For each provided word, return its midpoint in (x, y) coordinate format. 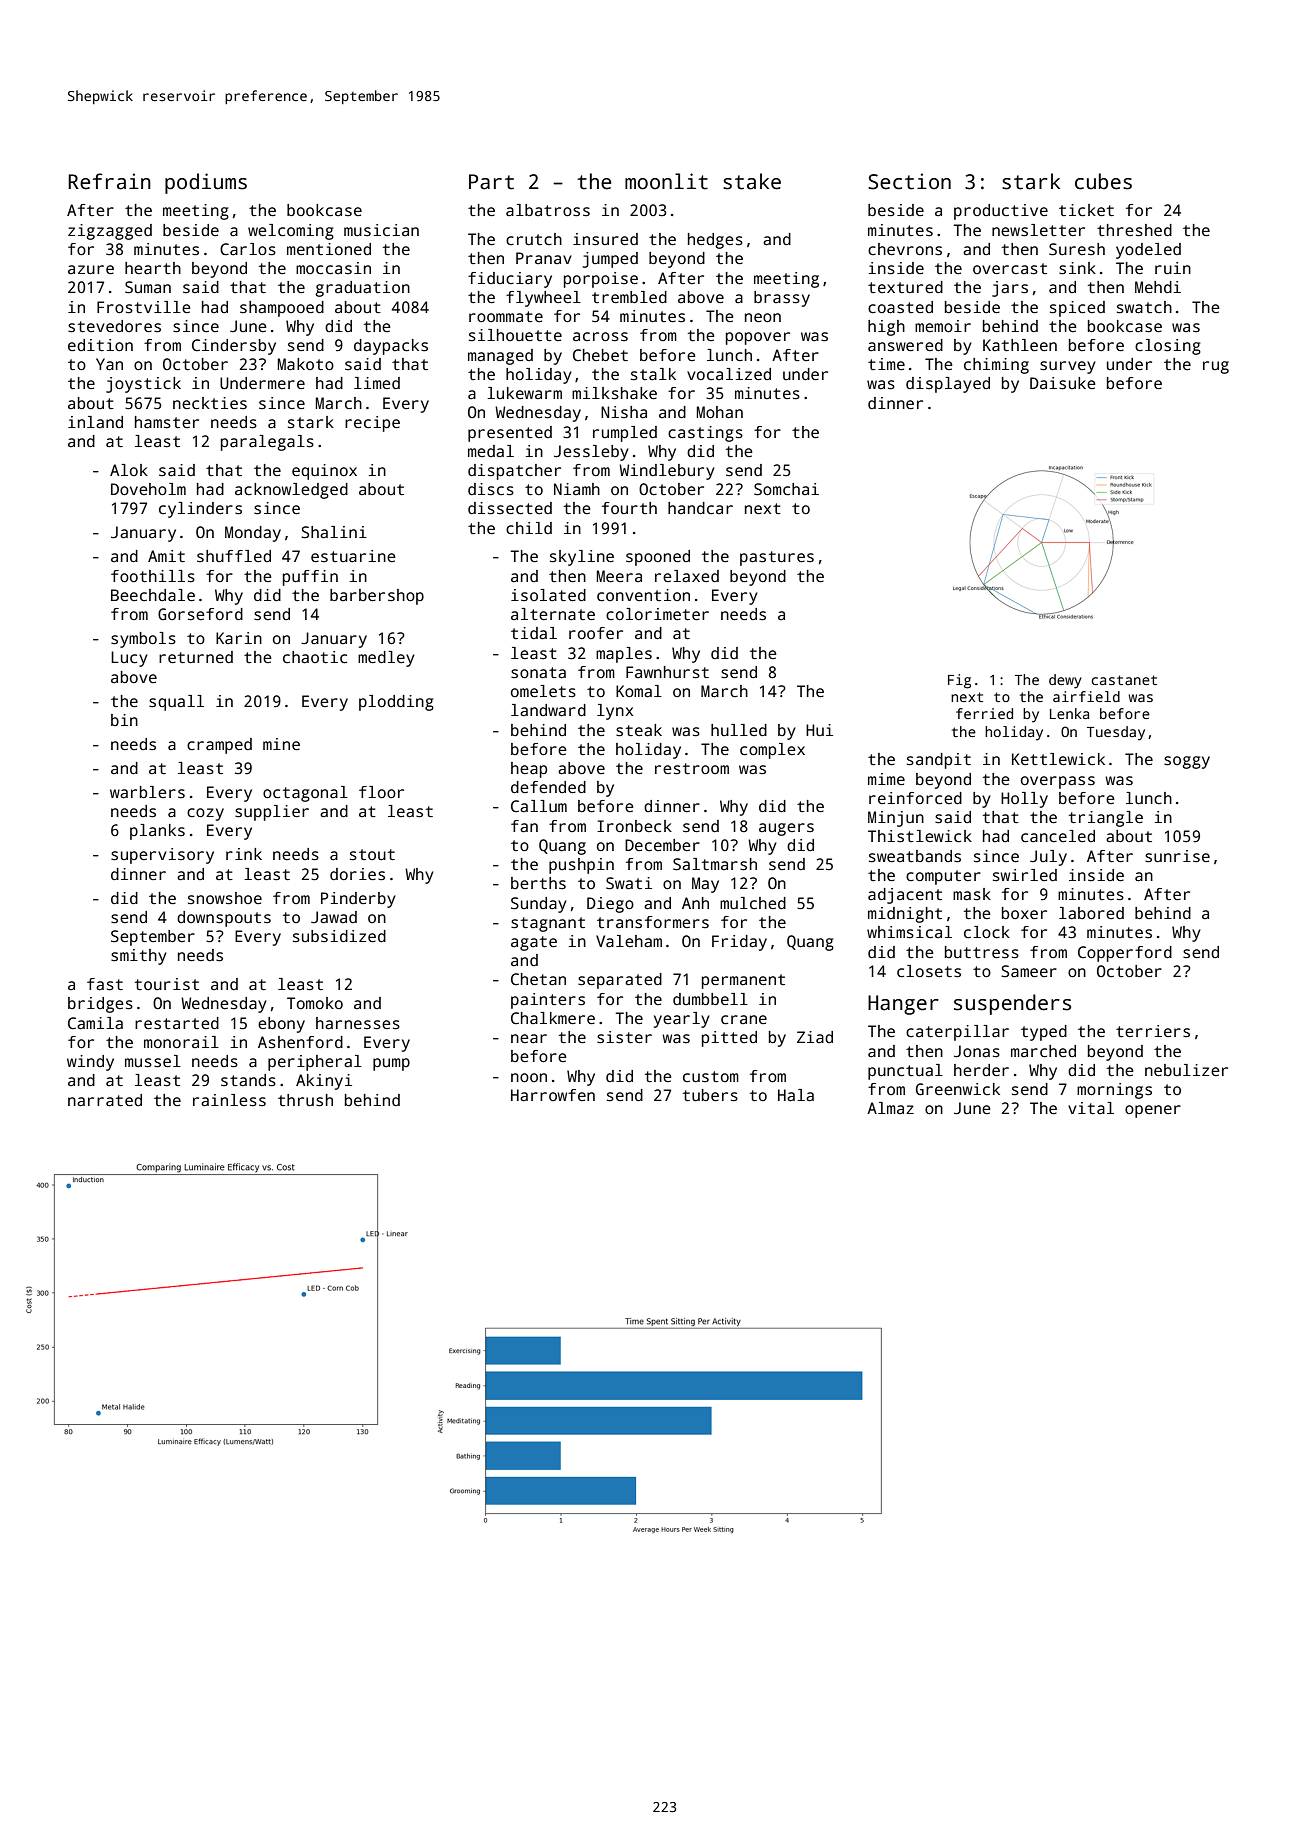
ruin (1173, 268)
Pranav (544, 258)
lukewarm (524, 393)
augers (786, 829)
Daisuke (1063, 383)
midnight (905, 915)
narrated (105, 1100)
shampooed (282, 309)
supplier (272, 813)
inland (95, 422)
